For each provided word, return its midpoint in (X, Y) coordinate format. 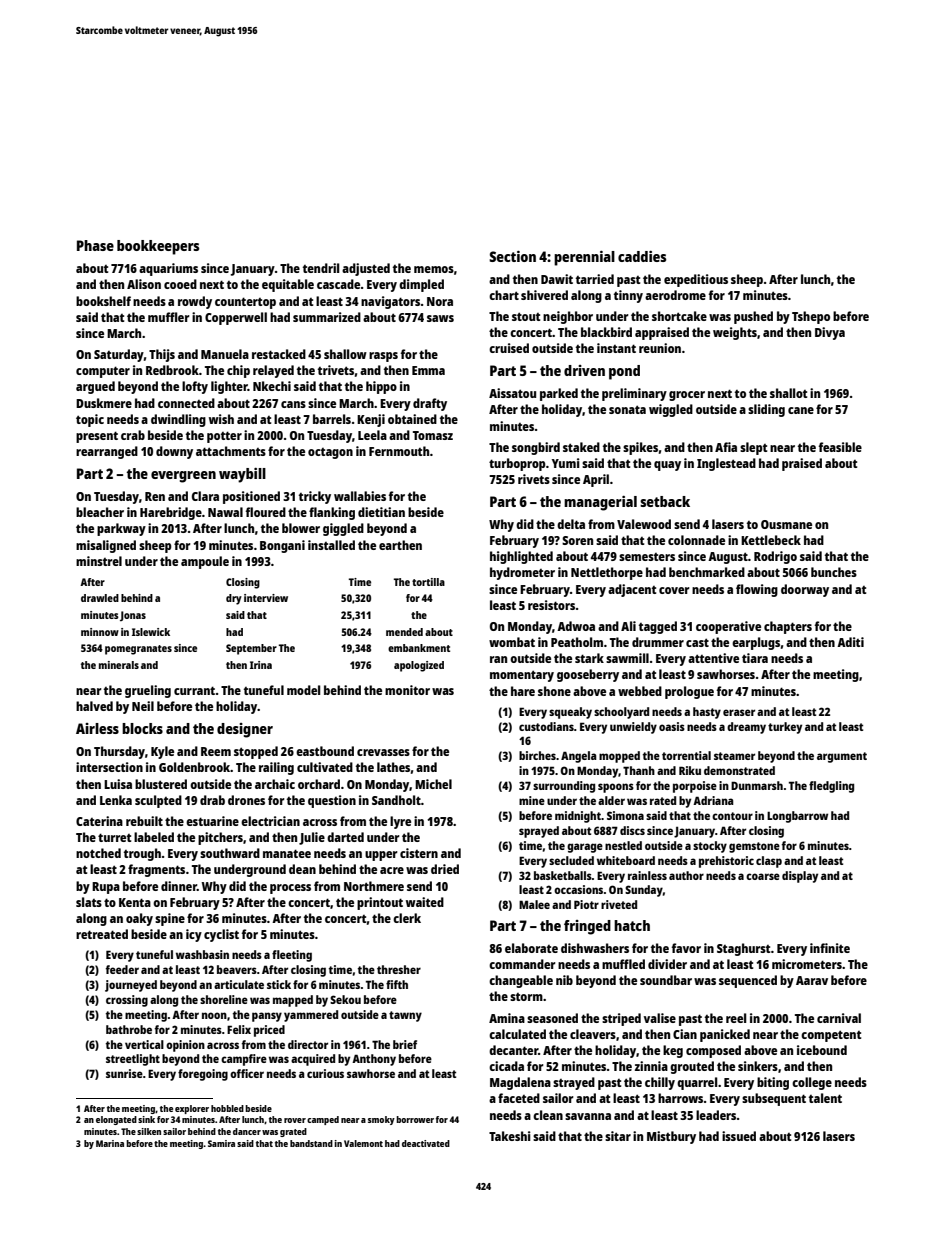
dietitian (381, 512)
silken (149, 1131)
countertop (245, 303)
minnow (100, 632)
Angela (579, 757)
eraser (739, 712)
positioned (251, 497)
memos (434, 269)
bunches (834, 572)
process (290, 889)
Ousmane (786, 524)
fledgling (831, 787)
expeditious (696, 280)
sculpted (158, 801)
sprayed (539, 832)
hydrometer (522, 573)
